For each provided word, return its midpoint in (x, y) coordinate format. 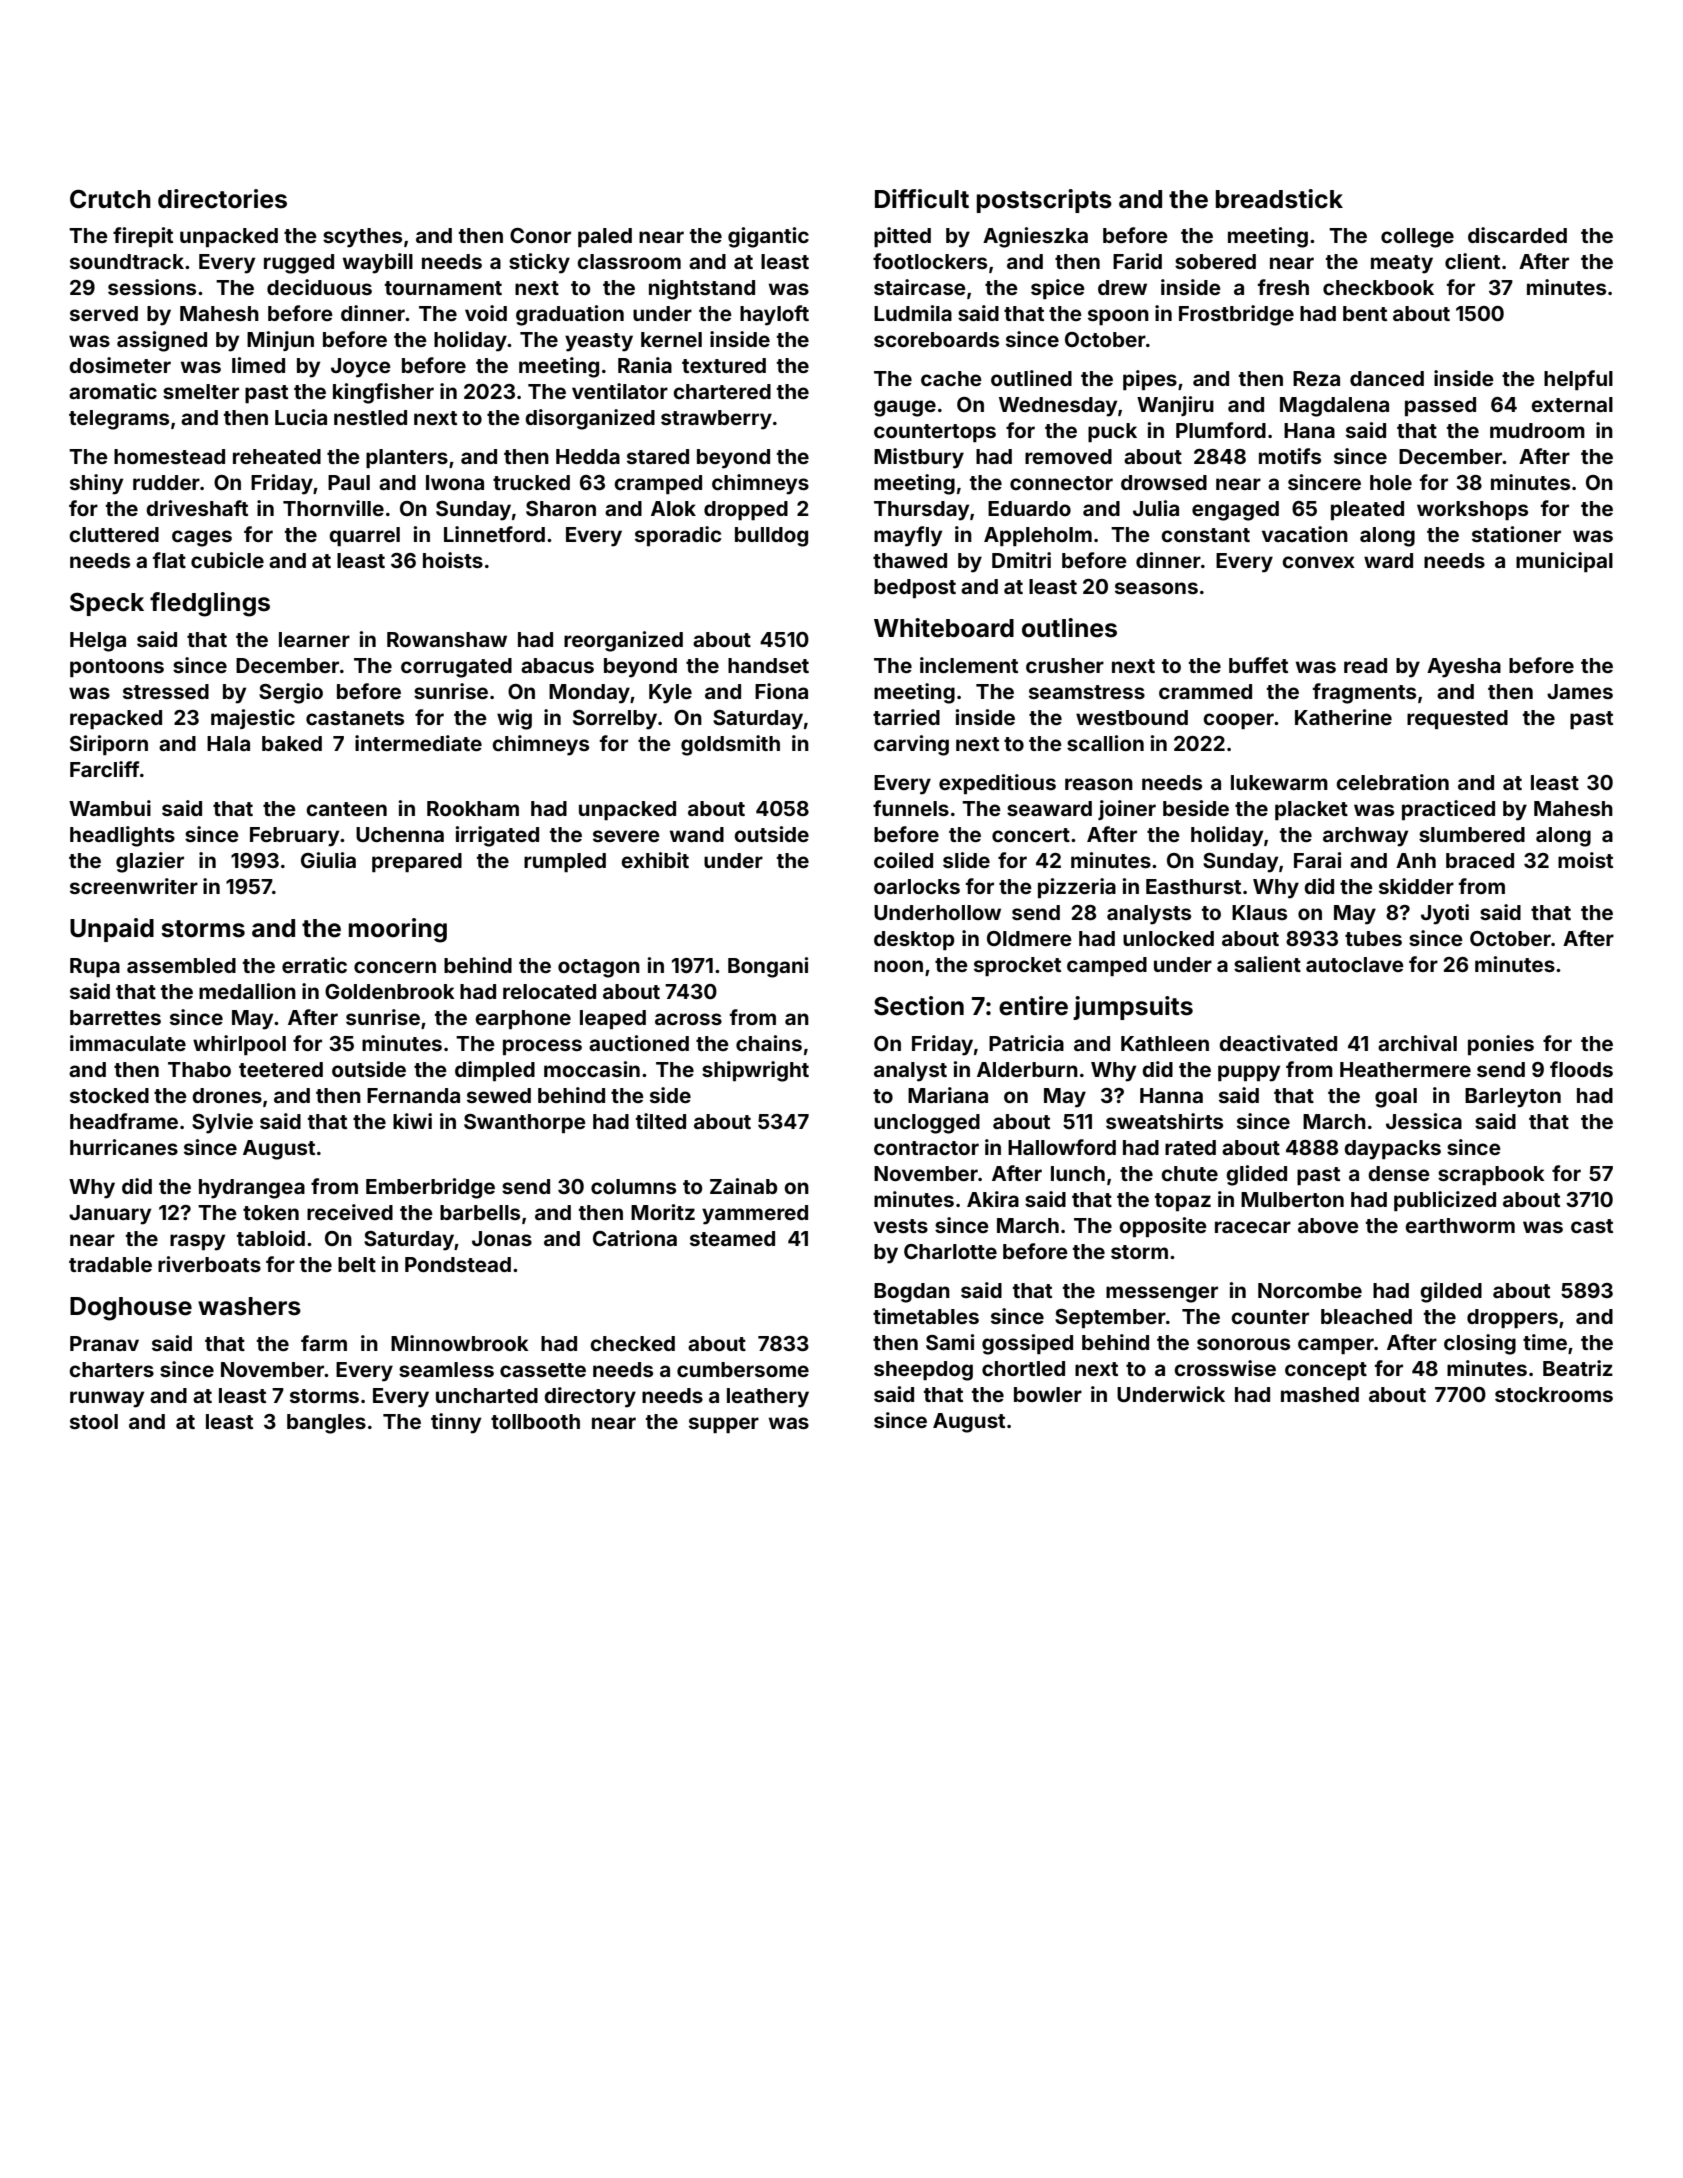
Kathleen (1165, 1043)
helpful (1578, 380)
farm (324, 1343)
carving (911, 745)
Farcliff (104, 769)
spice (1058, 289)
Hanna (1171, 1095)
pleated (1367, 510)
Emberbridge (430, 1188)
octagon (599, 968)
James (1580, 691)
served (104, 313)
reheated (277, 456)
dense (1399, 1173)
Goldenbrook (390, 991)
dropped (746, 510)
